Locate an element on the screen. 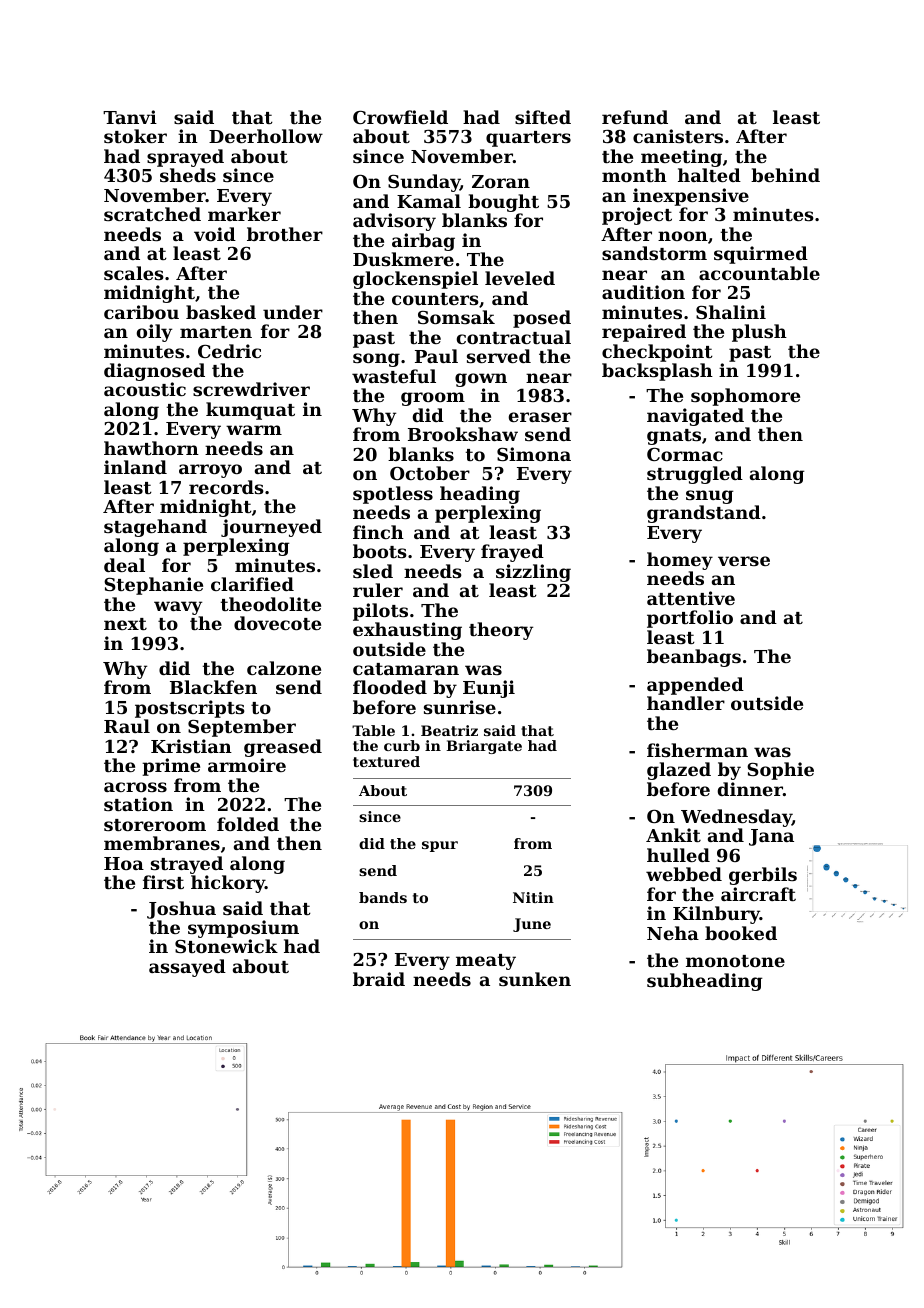 The width and height of the screenshot is (924, 1308). Joshua is located at coordinates (181, 910).
